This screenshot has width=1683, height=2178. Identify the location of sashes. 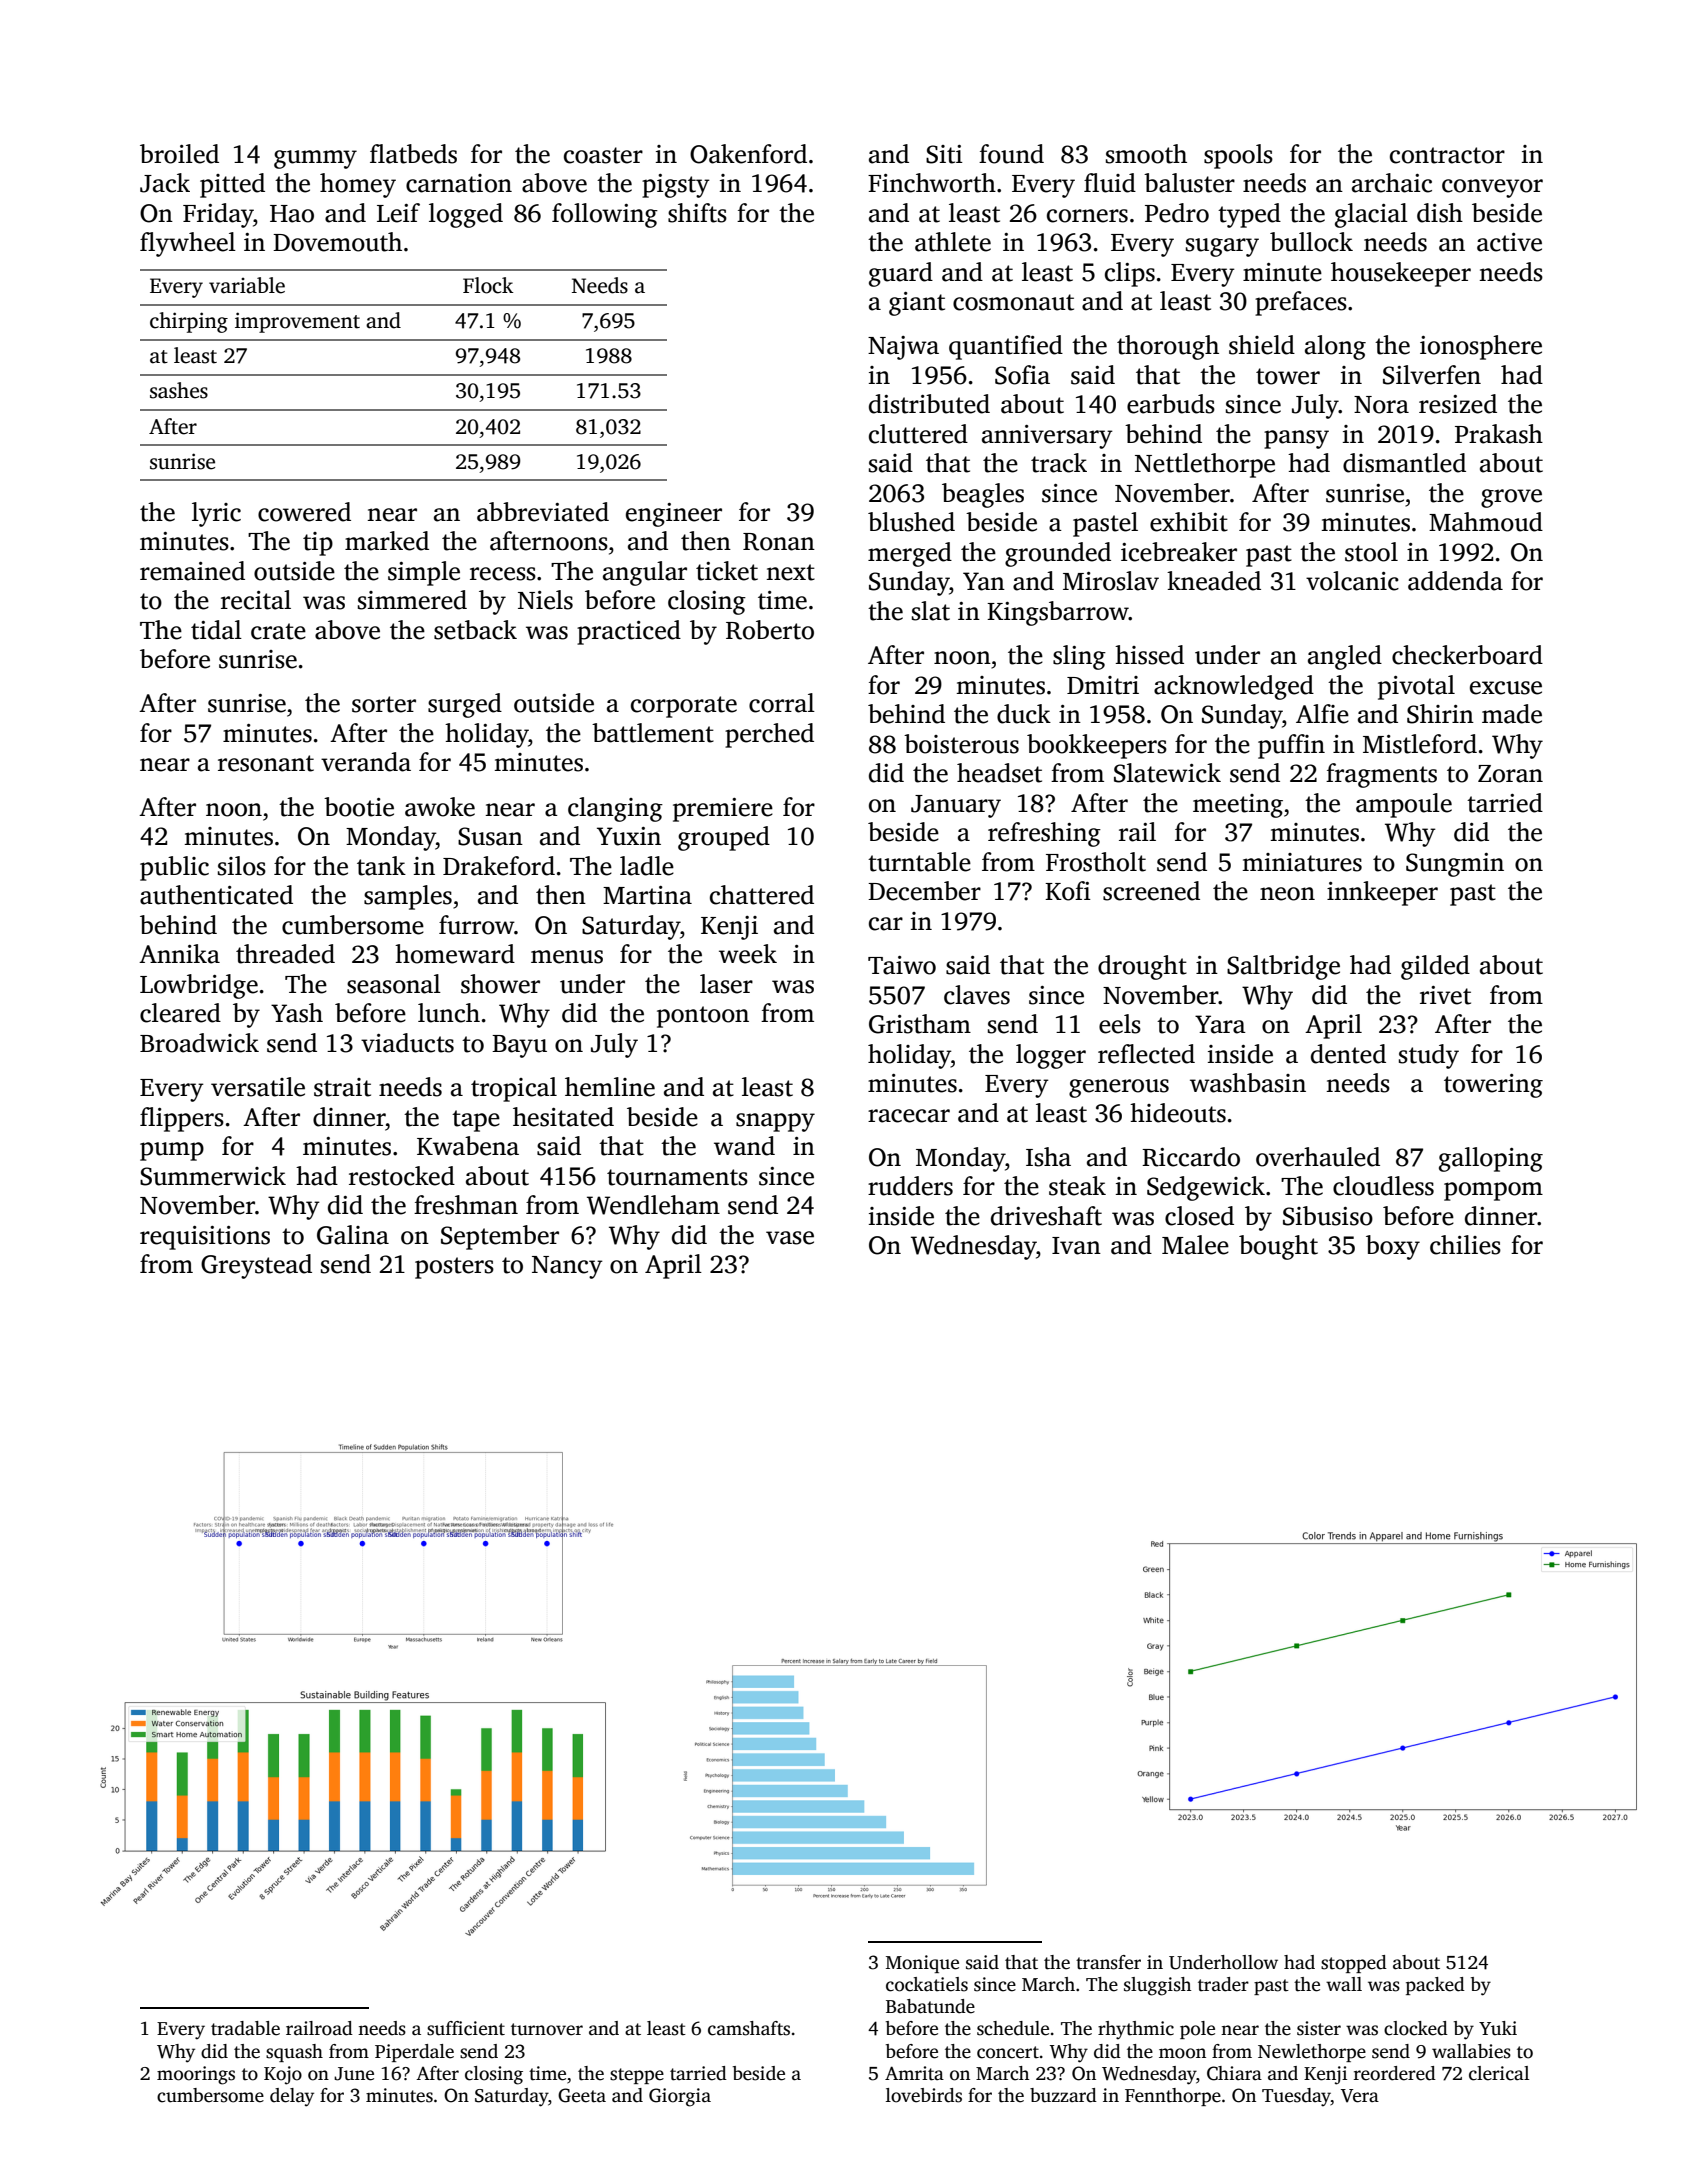
(179, 390).
